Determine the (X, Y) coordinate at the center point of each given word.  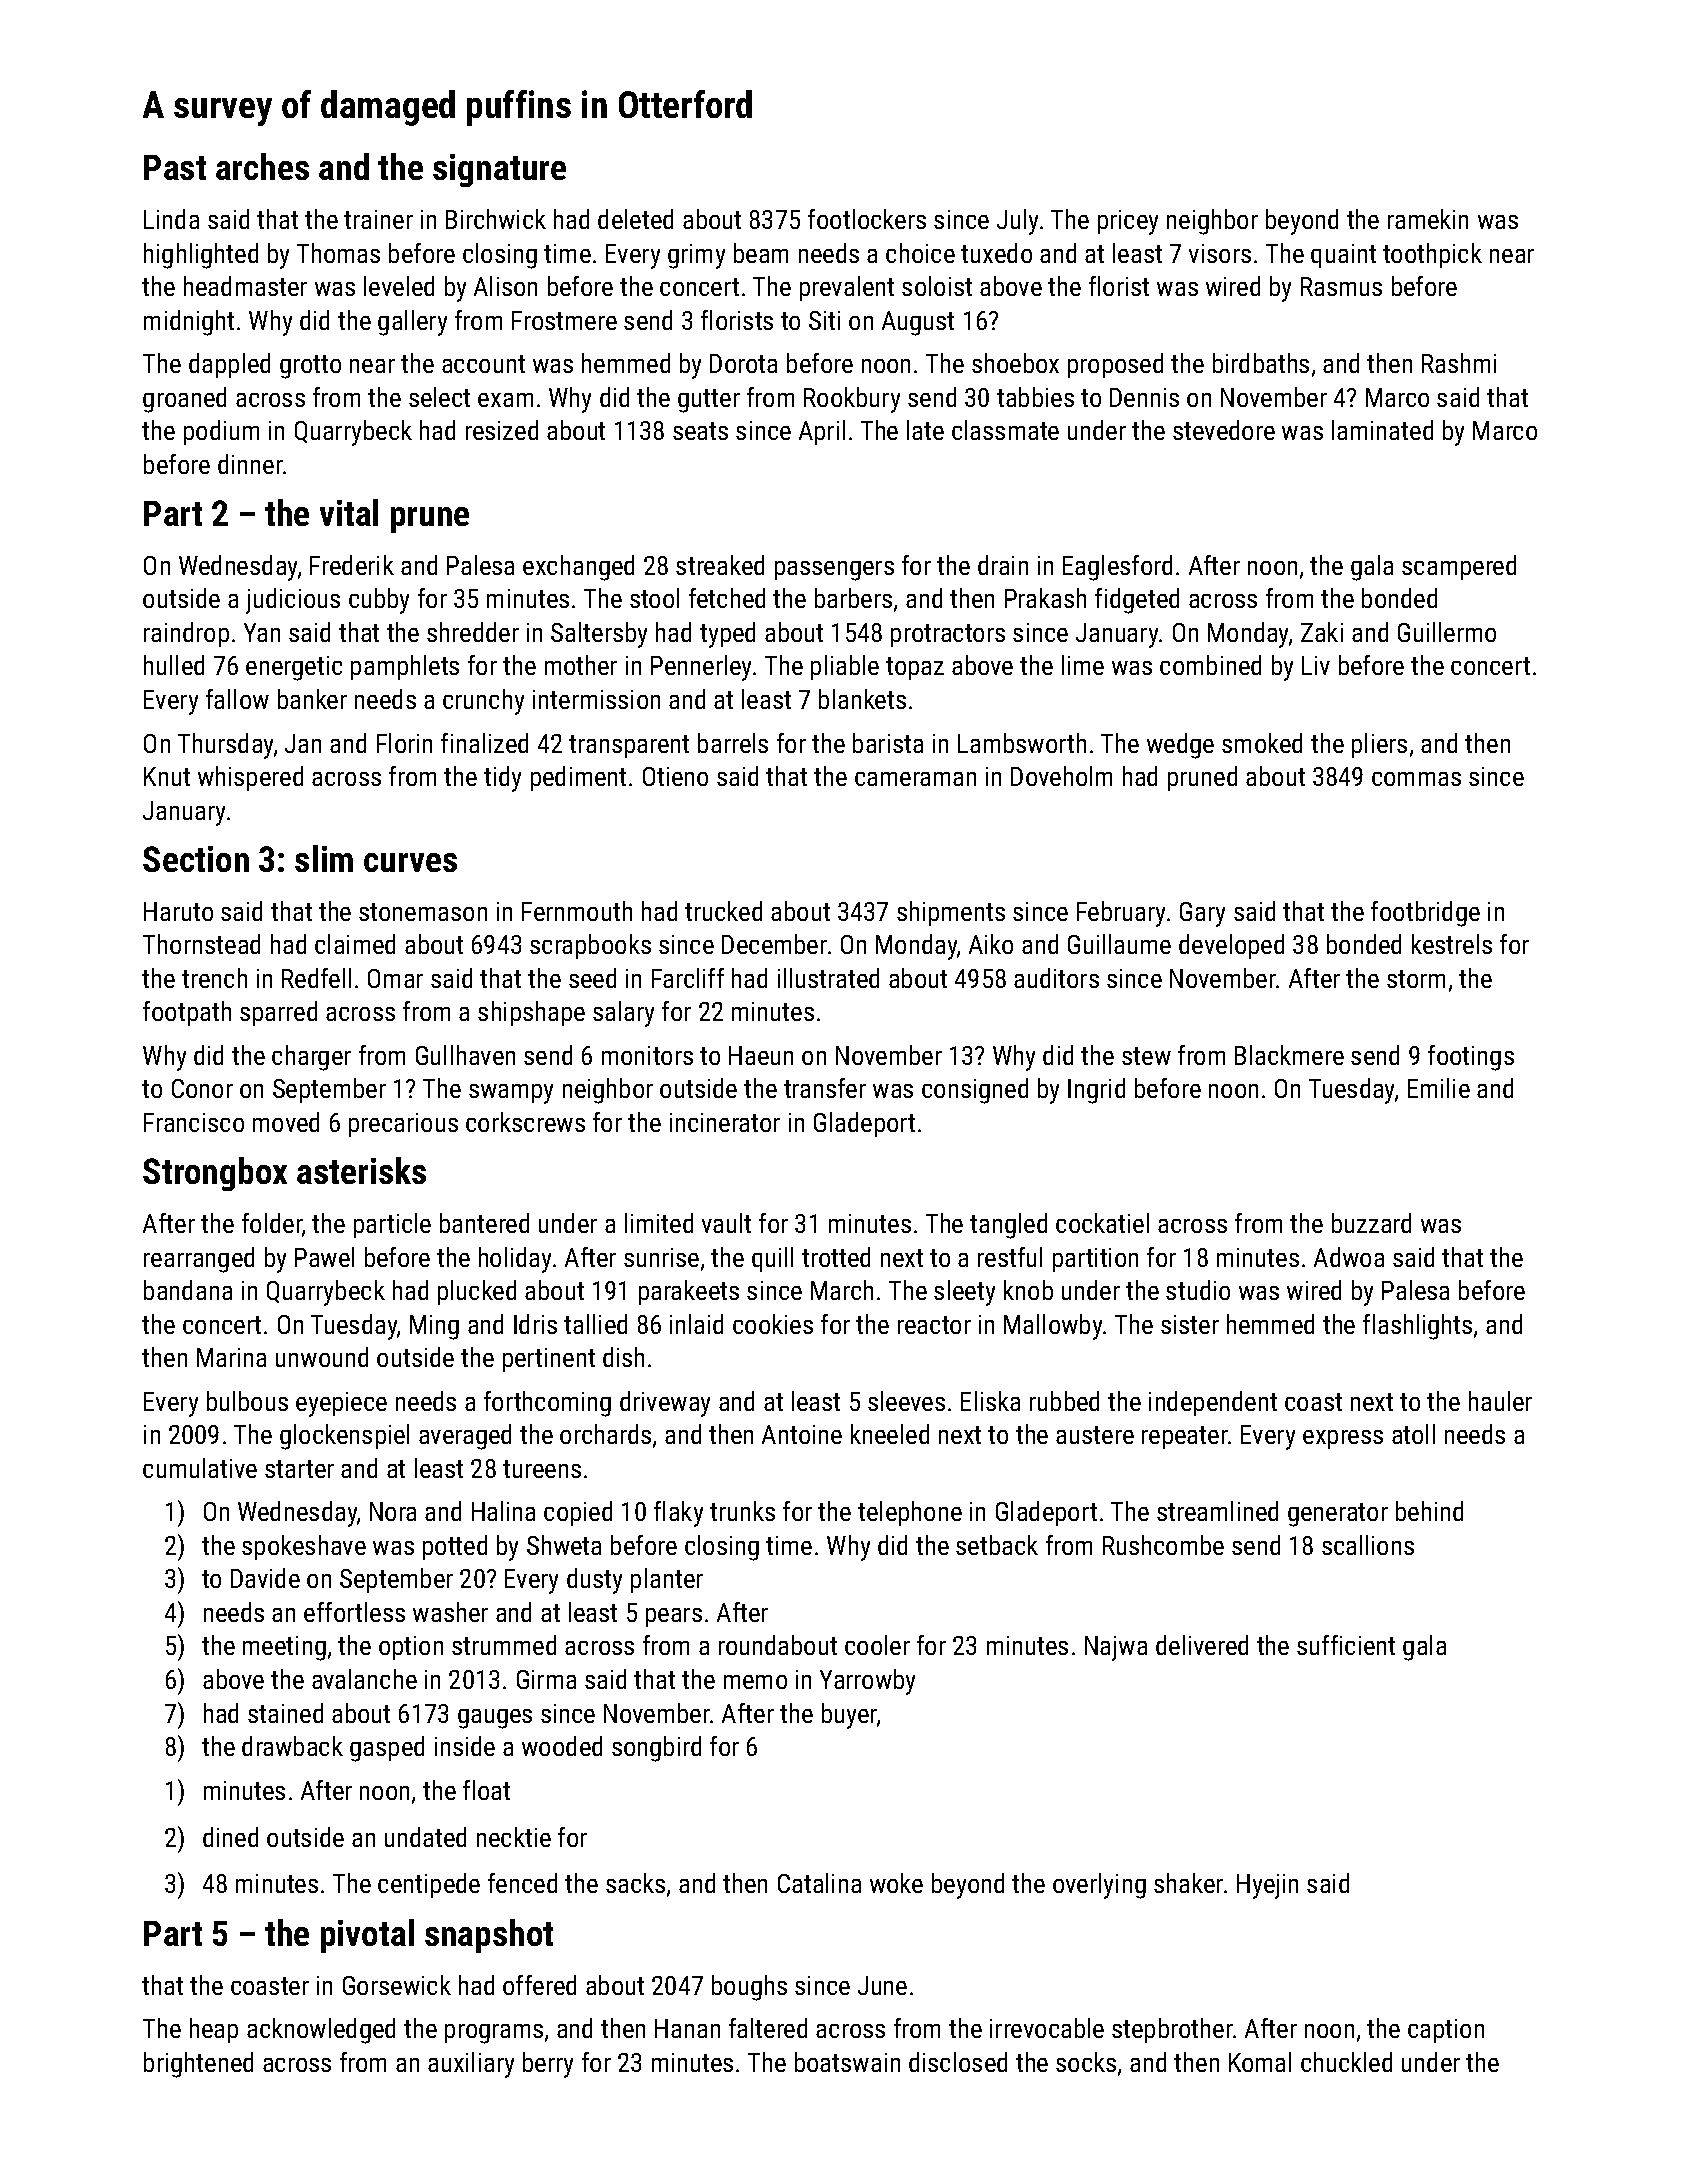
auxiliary (471, 2065)
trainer (378, 219)
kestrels (1452, 944)
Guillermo (1447, 632)
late (925, 430)
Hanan (687, 2028)
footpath (187, 1013)
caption (1446, 2031)
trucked (723, 911)
